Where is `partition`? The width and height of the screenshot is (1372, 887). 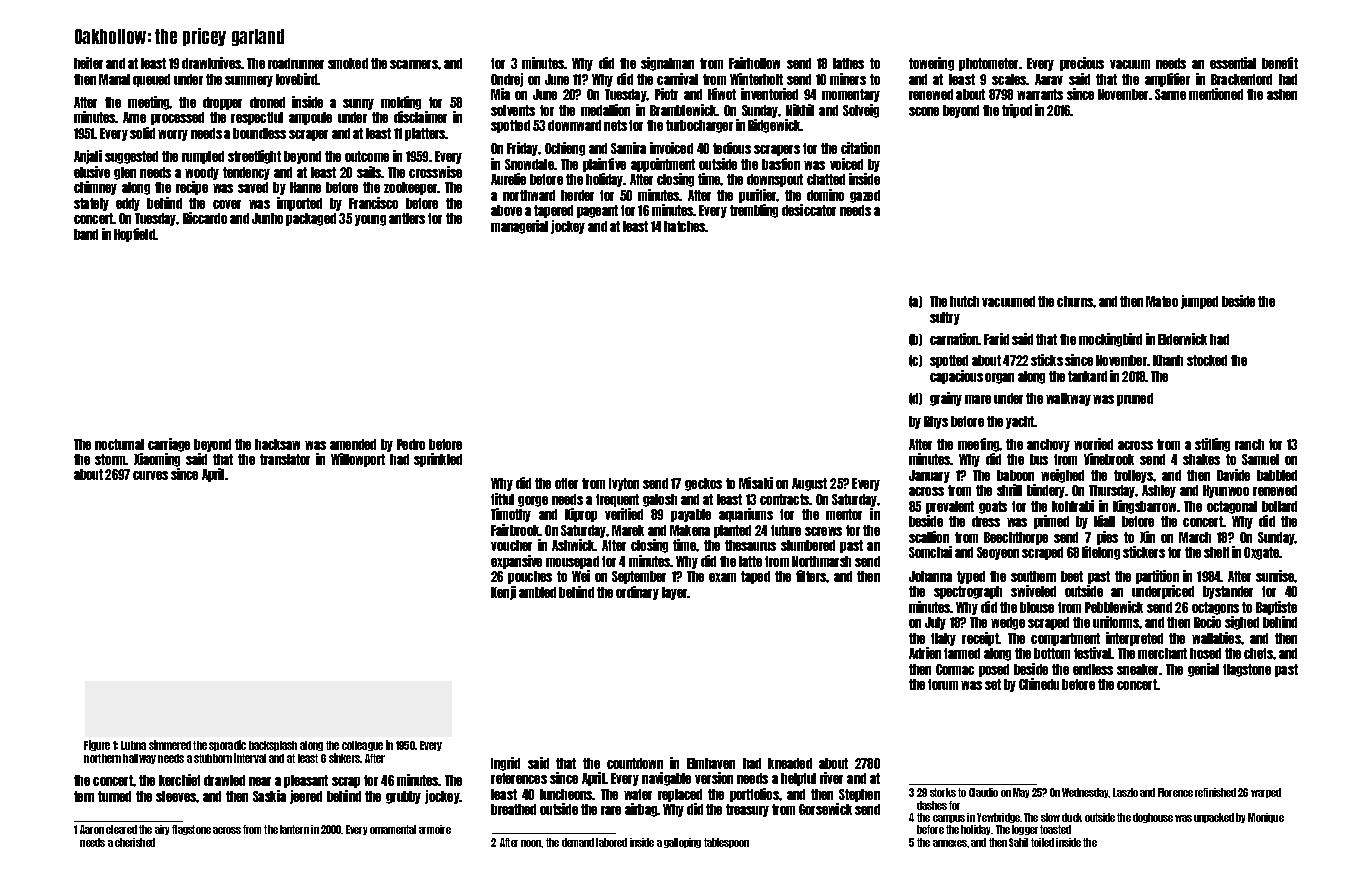
partition is located at coordinates (1157, 577).
